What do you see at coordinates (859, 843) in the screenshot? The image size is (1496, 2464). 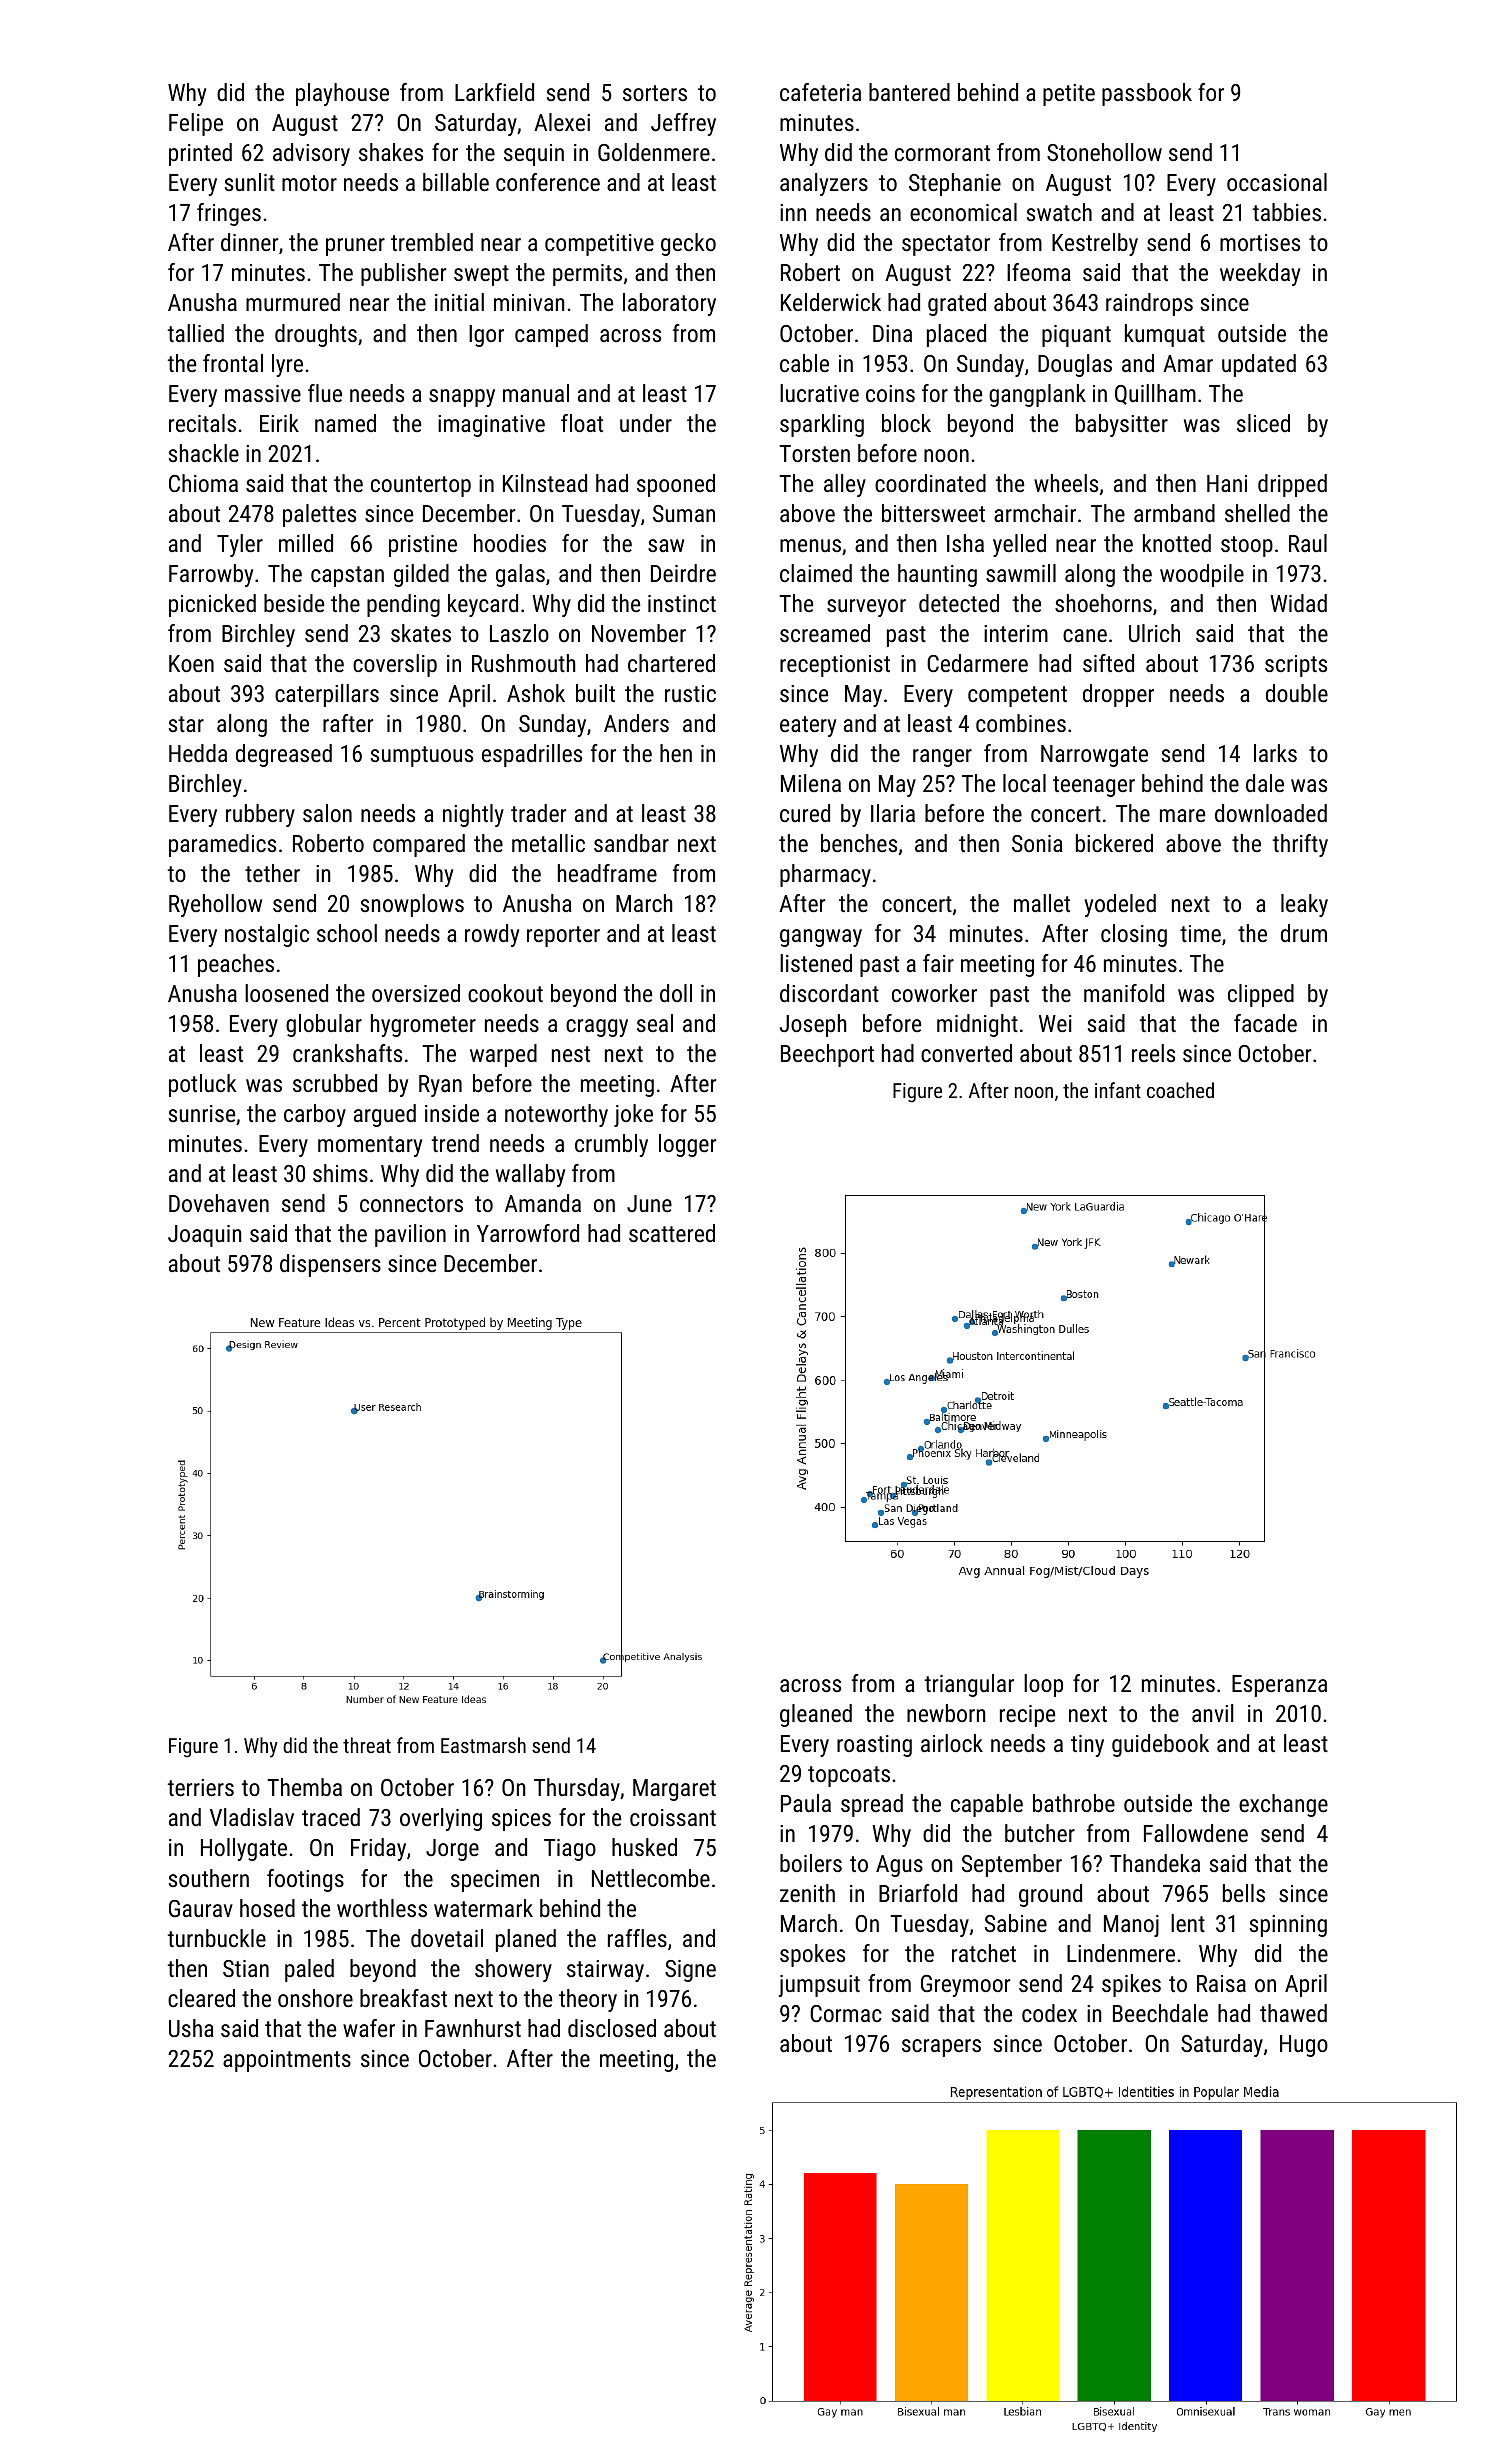 I see `benches` at bounding box center [859, 843].
